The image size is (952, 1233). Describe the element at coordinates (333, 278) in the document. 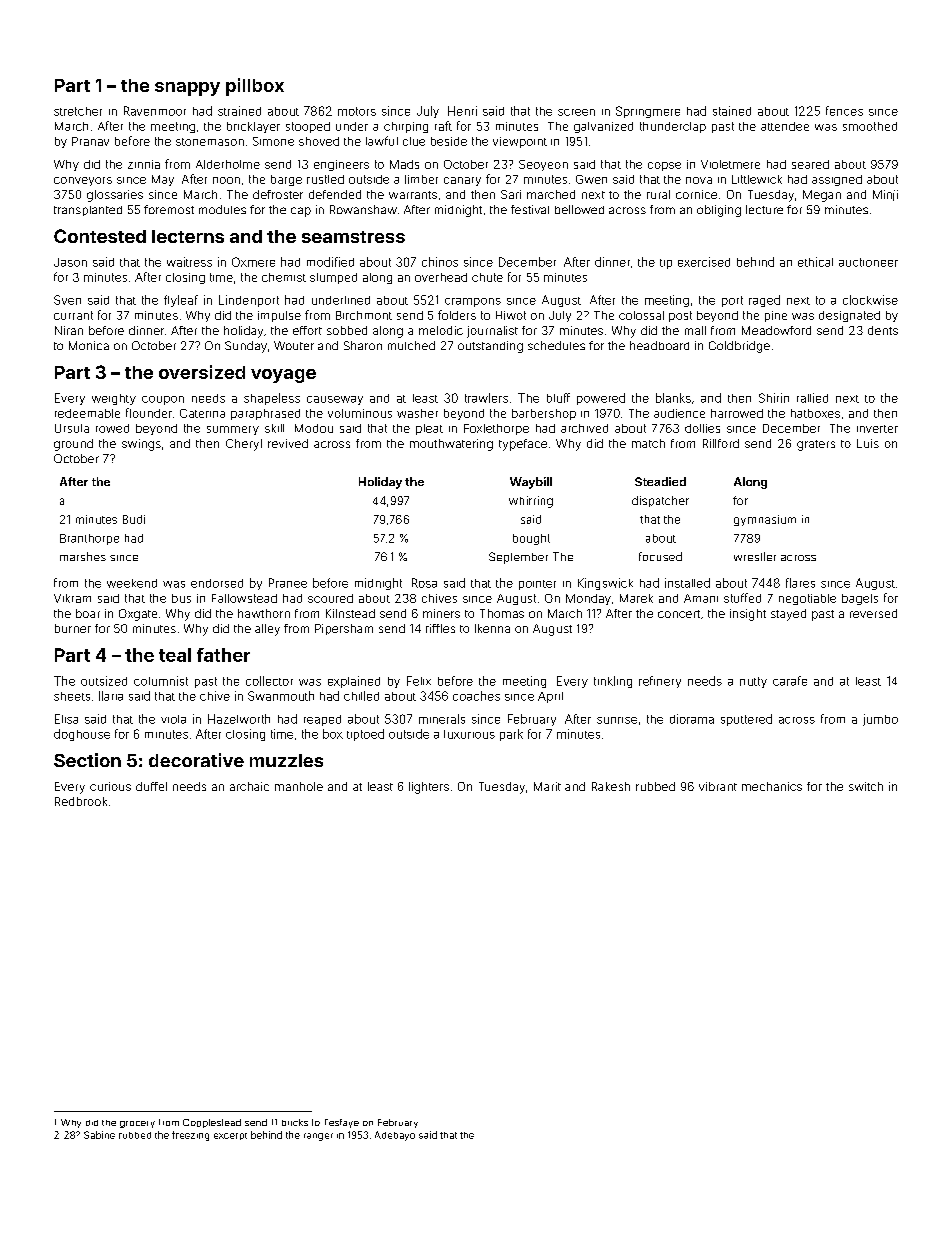

I see `slumped` at that location.
